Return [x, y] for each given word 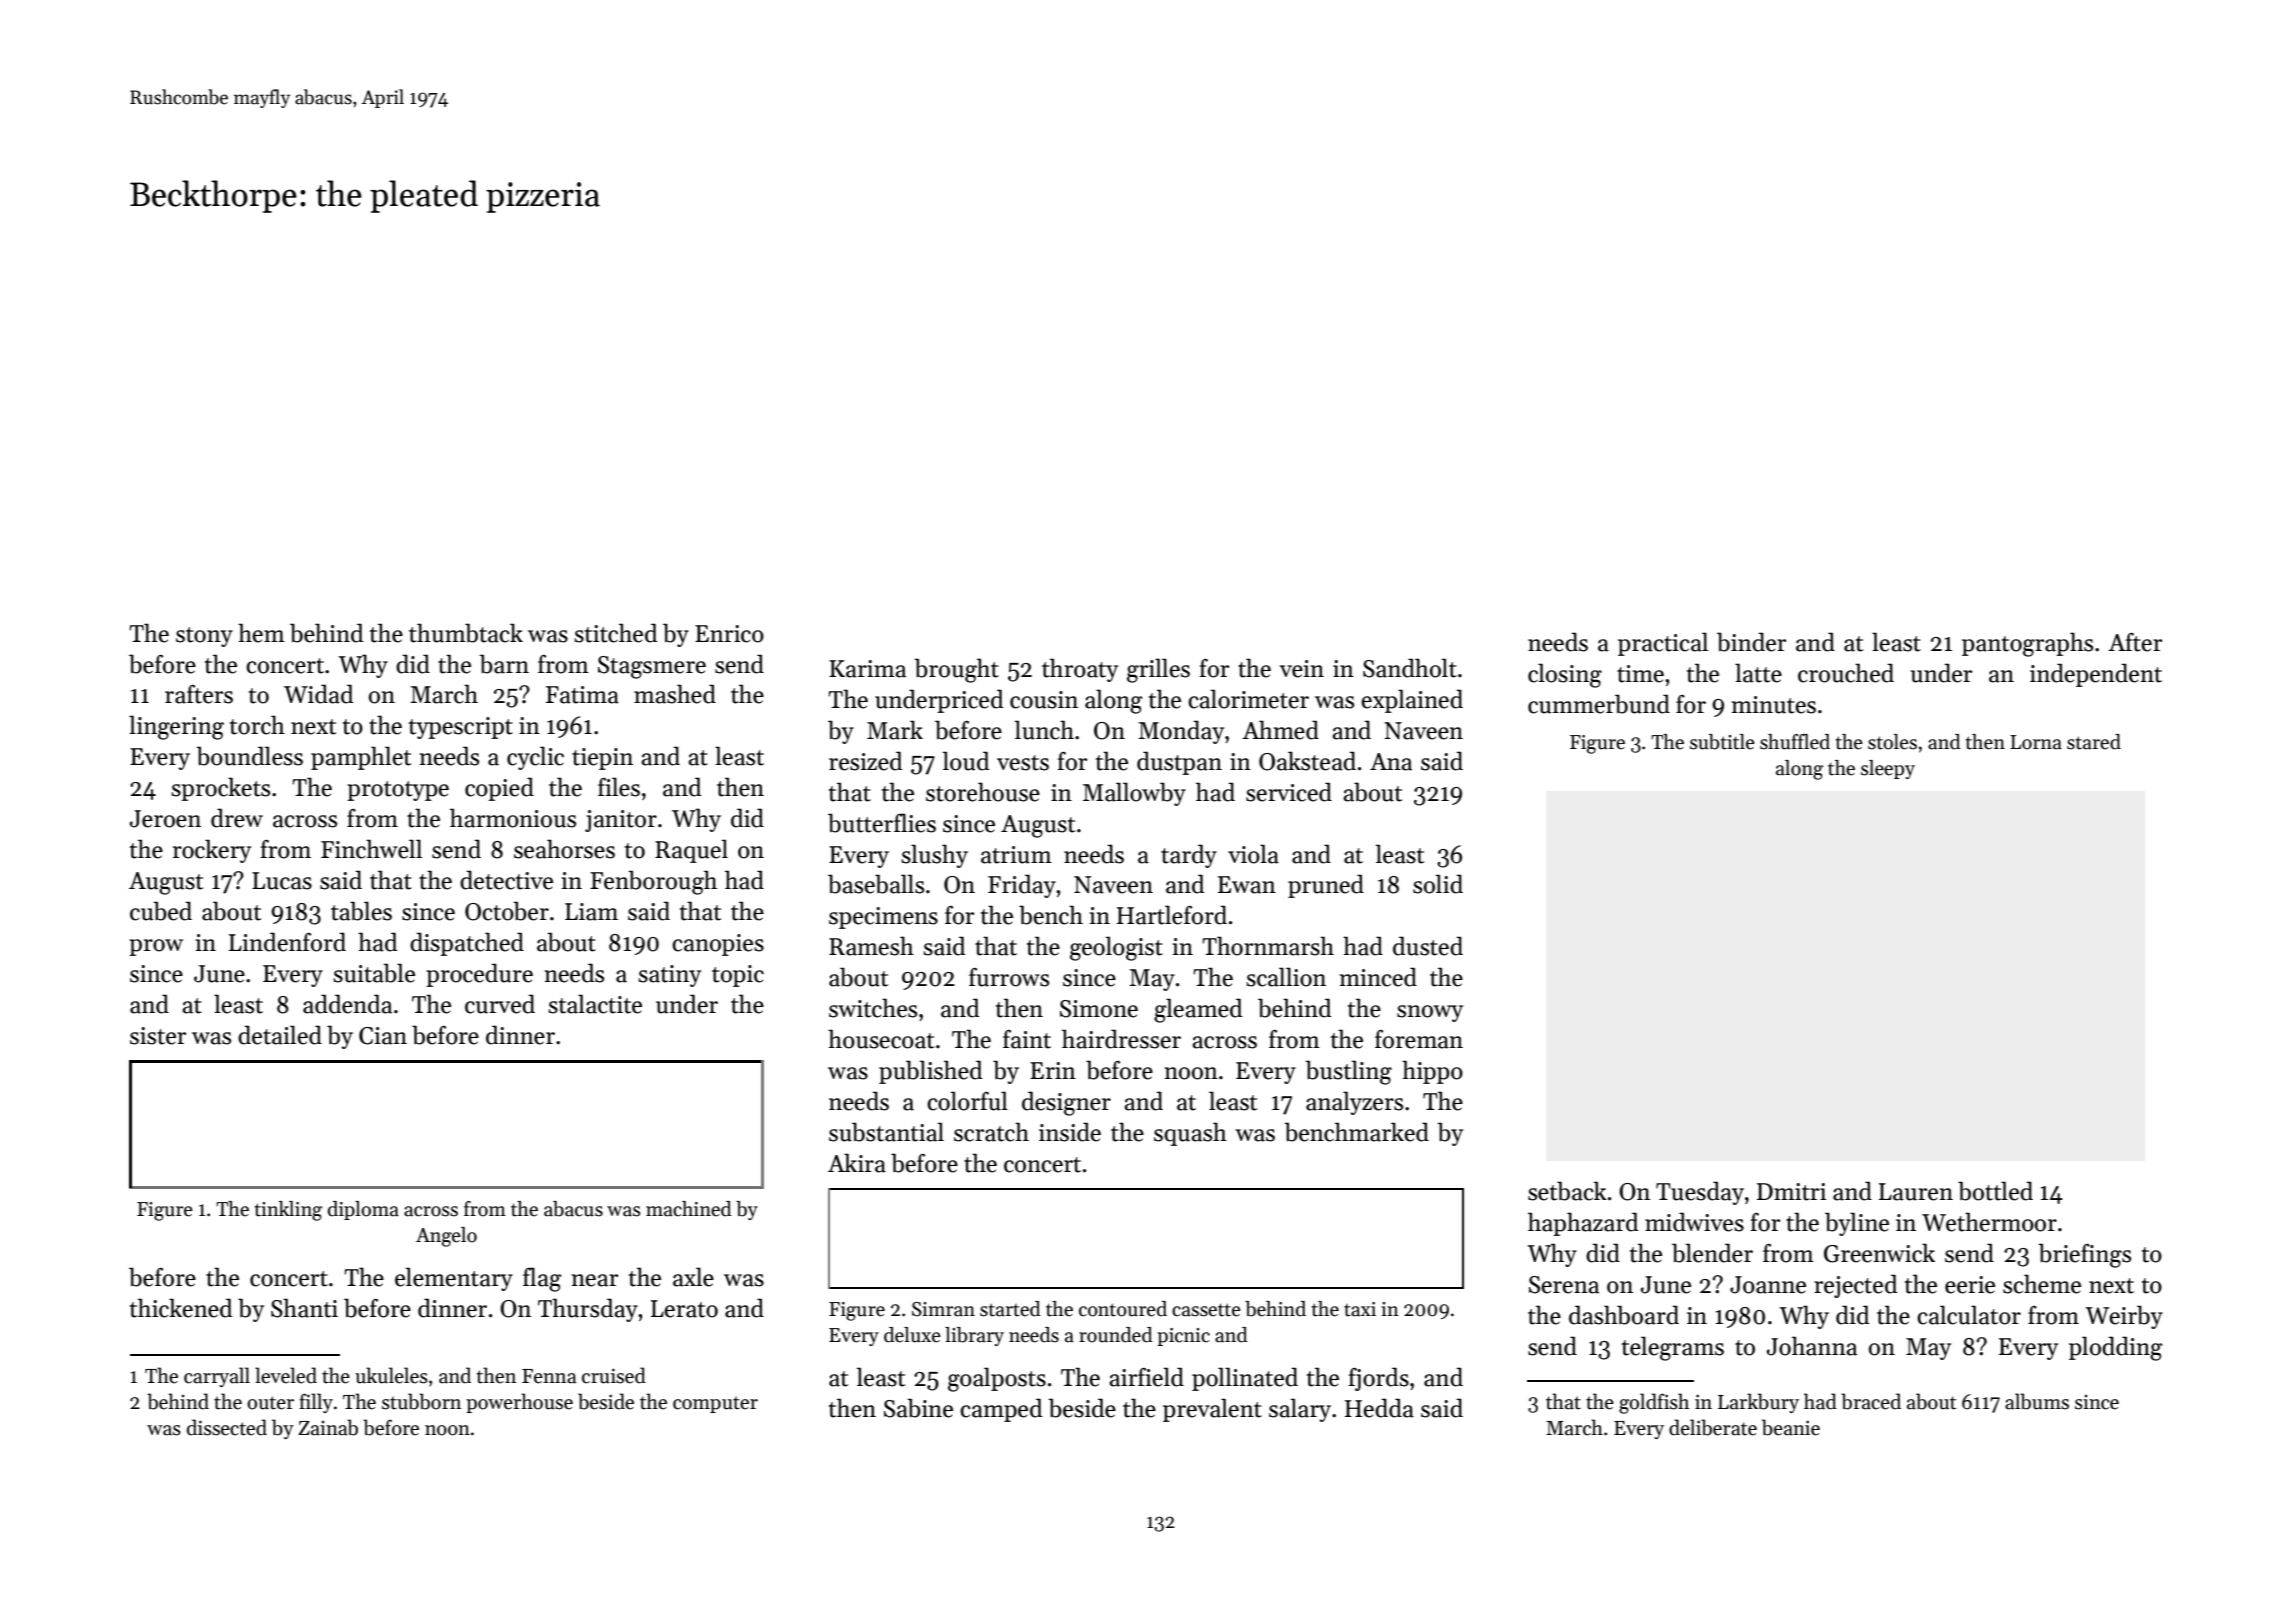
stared [2094, 742]
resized [866, 761]
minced [1378, 977]
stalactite [595, 1004]
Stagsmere [652, 667]
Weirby [2124, 1317]
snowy [1430, 1013]
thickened [181, 1308]
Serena [1564, 1285]
